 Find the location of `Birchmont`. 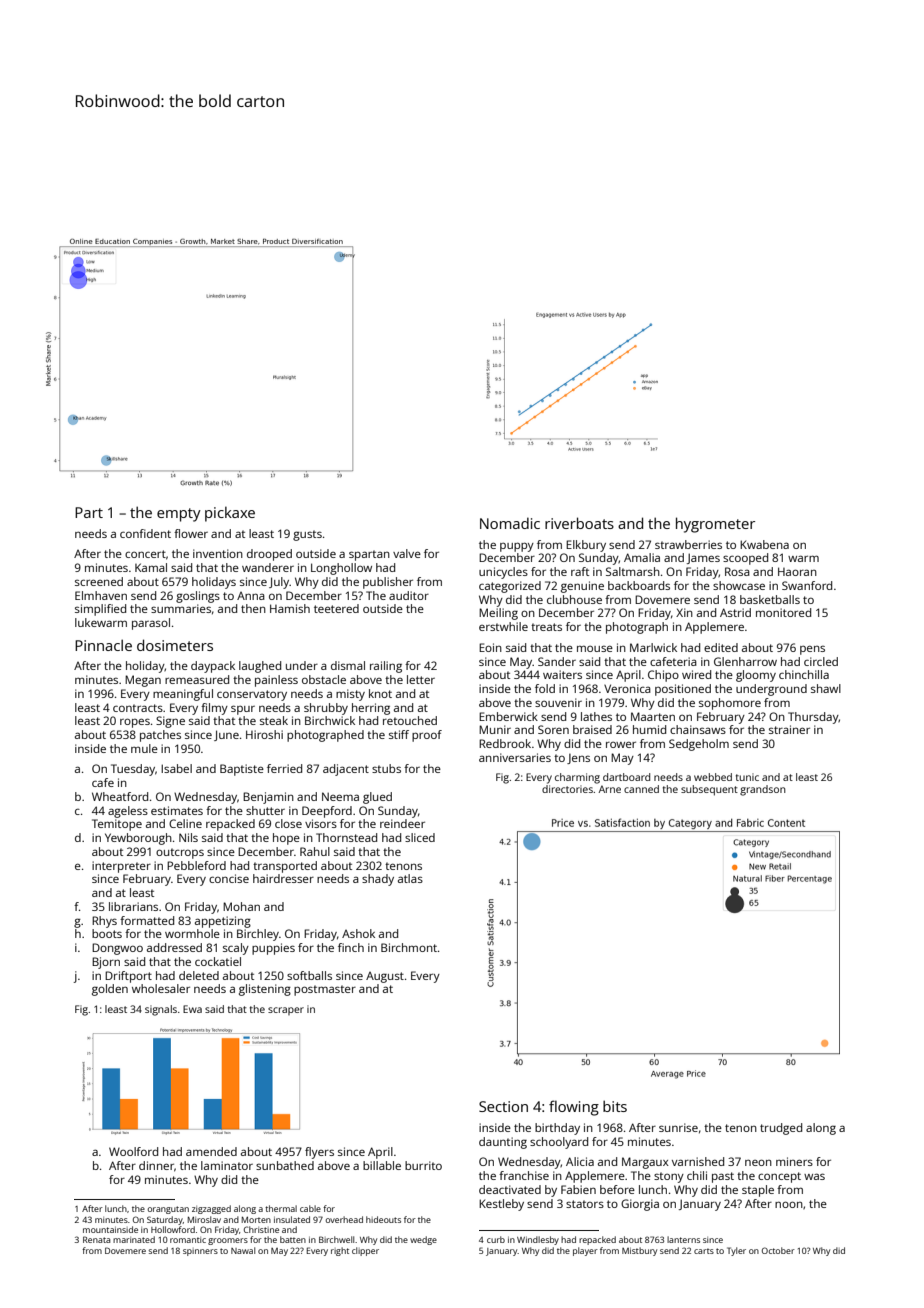

Birchmont is located at coordinates (409, 947).
